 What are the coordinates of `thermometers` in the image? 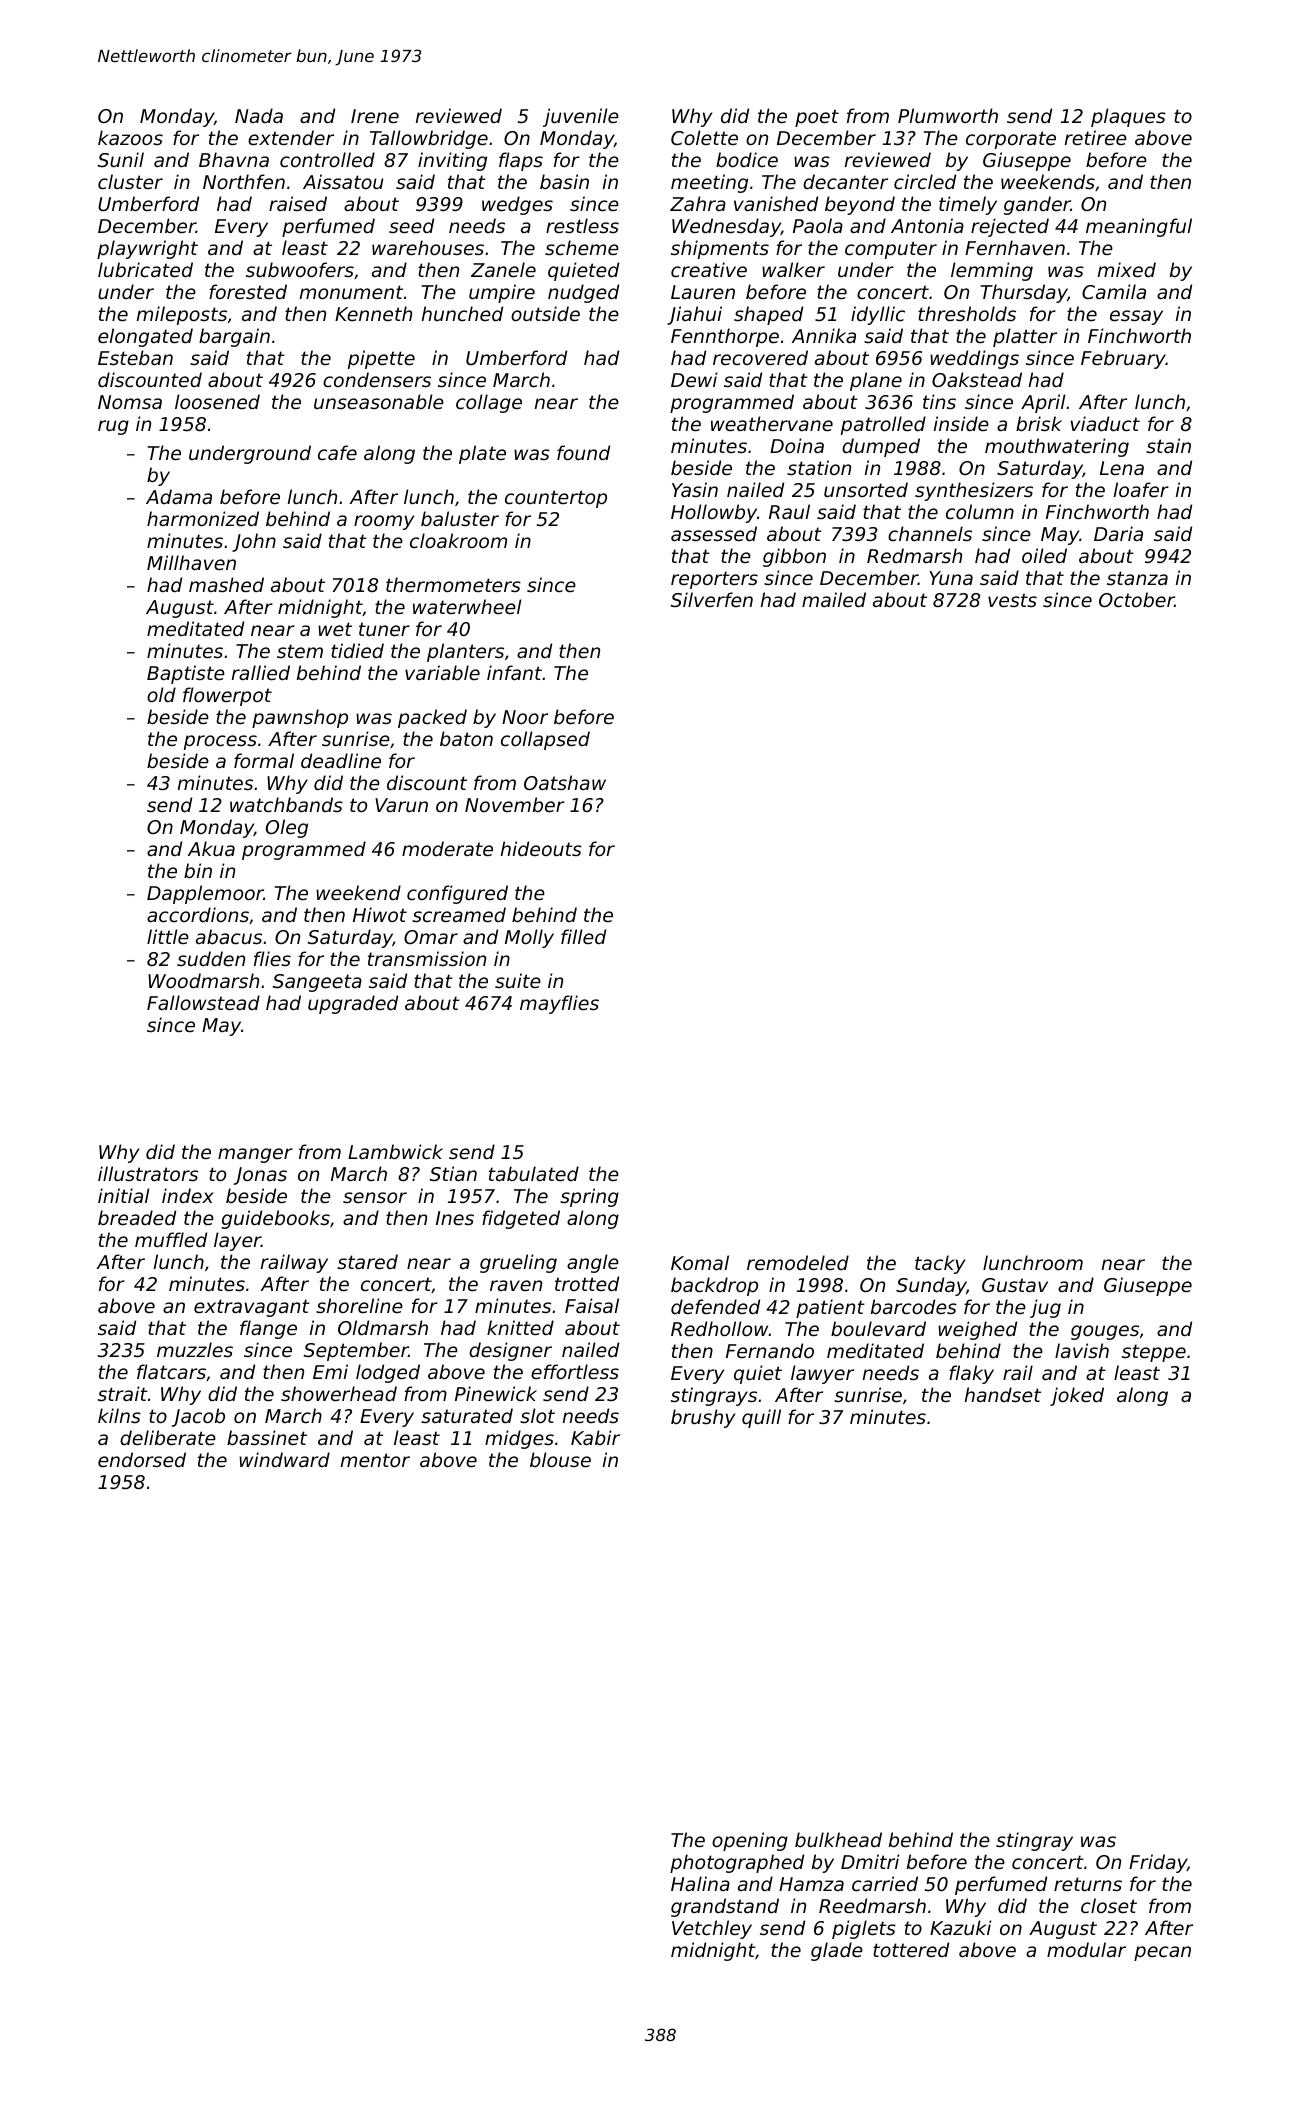 It's located at (453, 584).
